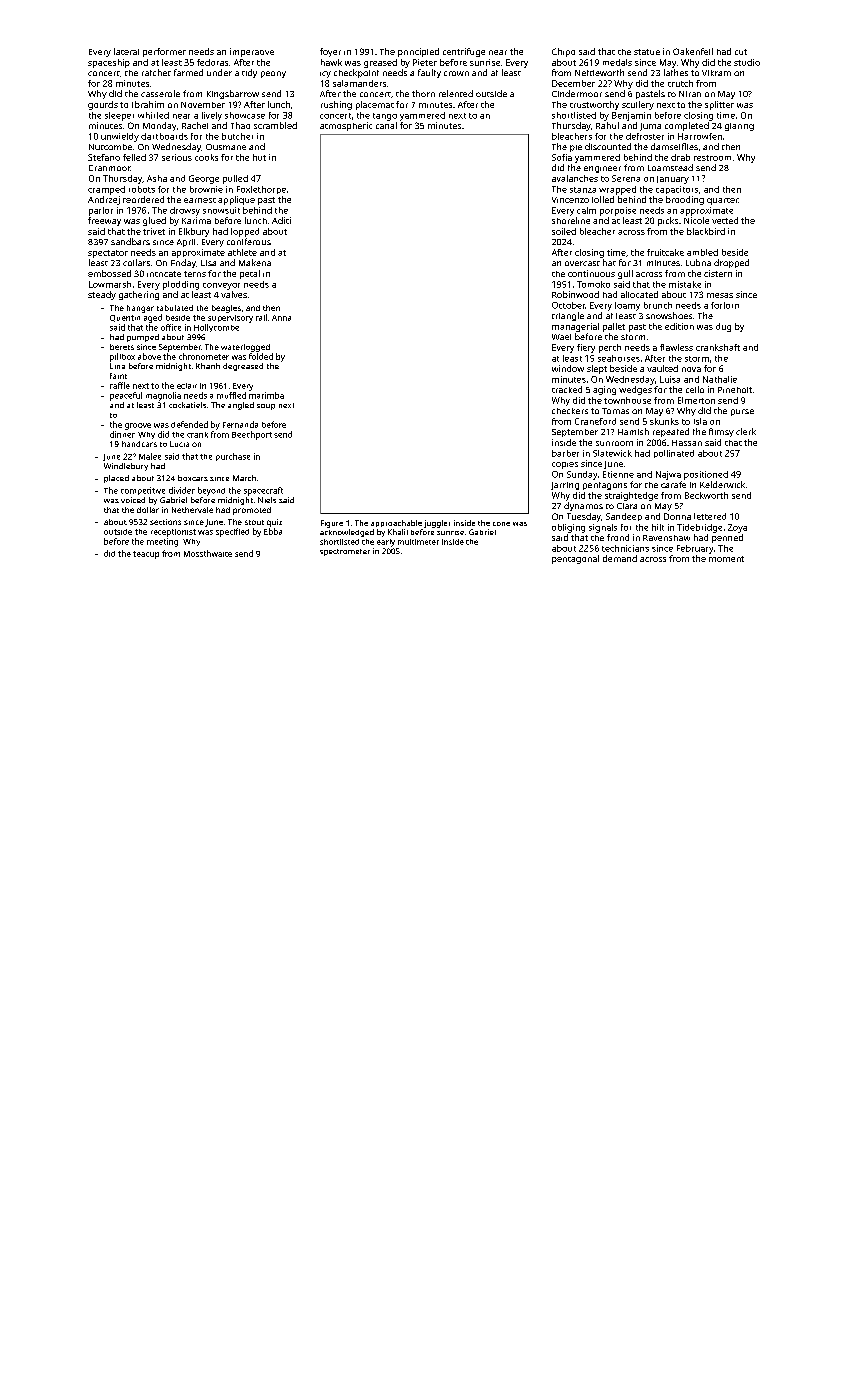 Image resolution: width=849 pixels, height=1400 pixels. What do you see at coordinates (332, 524) in the document?
I see `Figure` at bounding box center [332, 524].
